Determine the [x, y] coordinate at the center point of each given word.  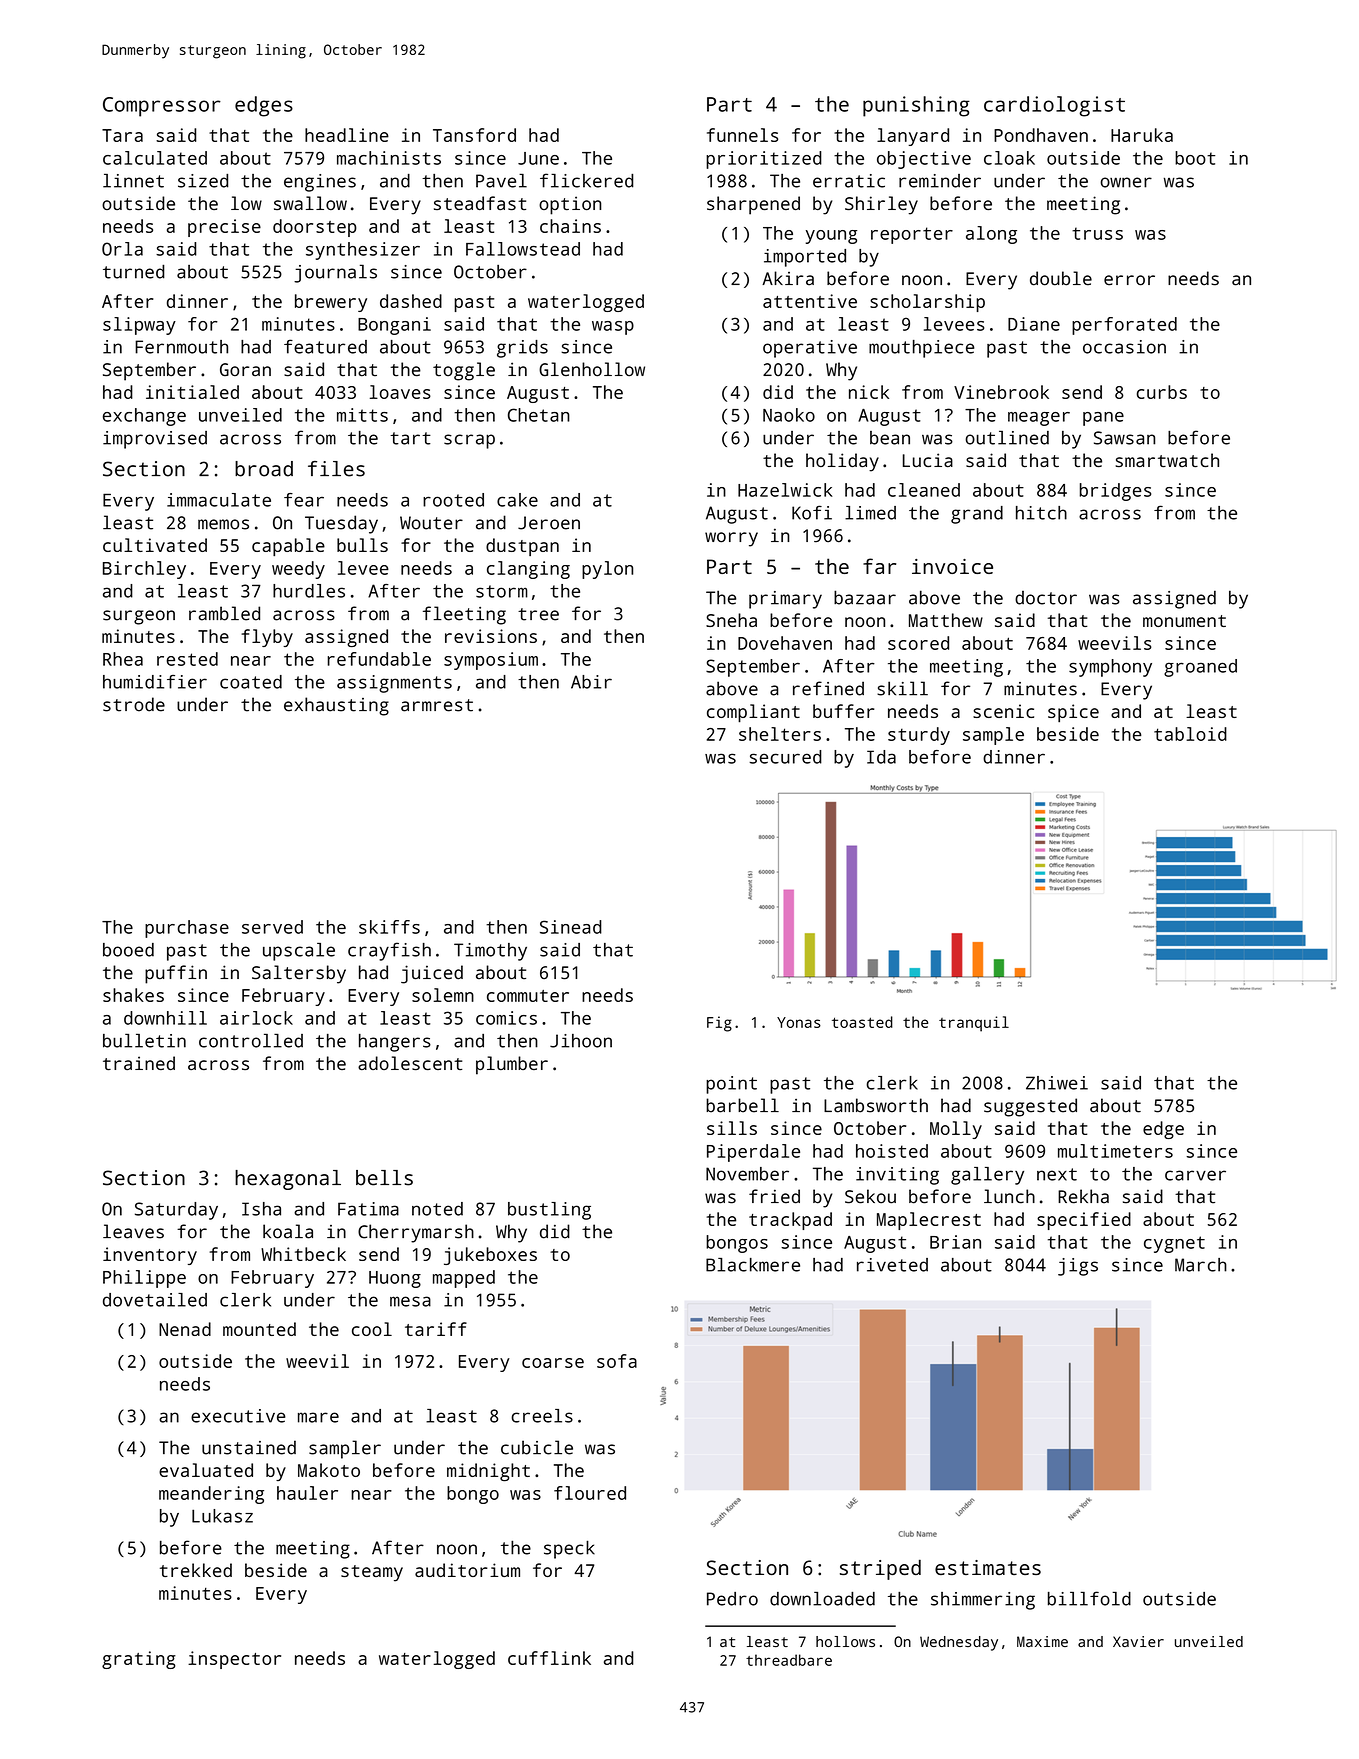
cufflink [549, 1658]
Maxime [1042, 1641]
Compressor [162, 107]
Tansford [474, 135]
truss [1097, 233]
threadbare [789, 1660]
